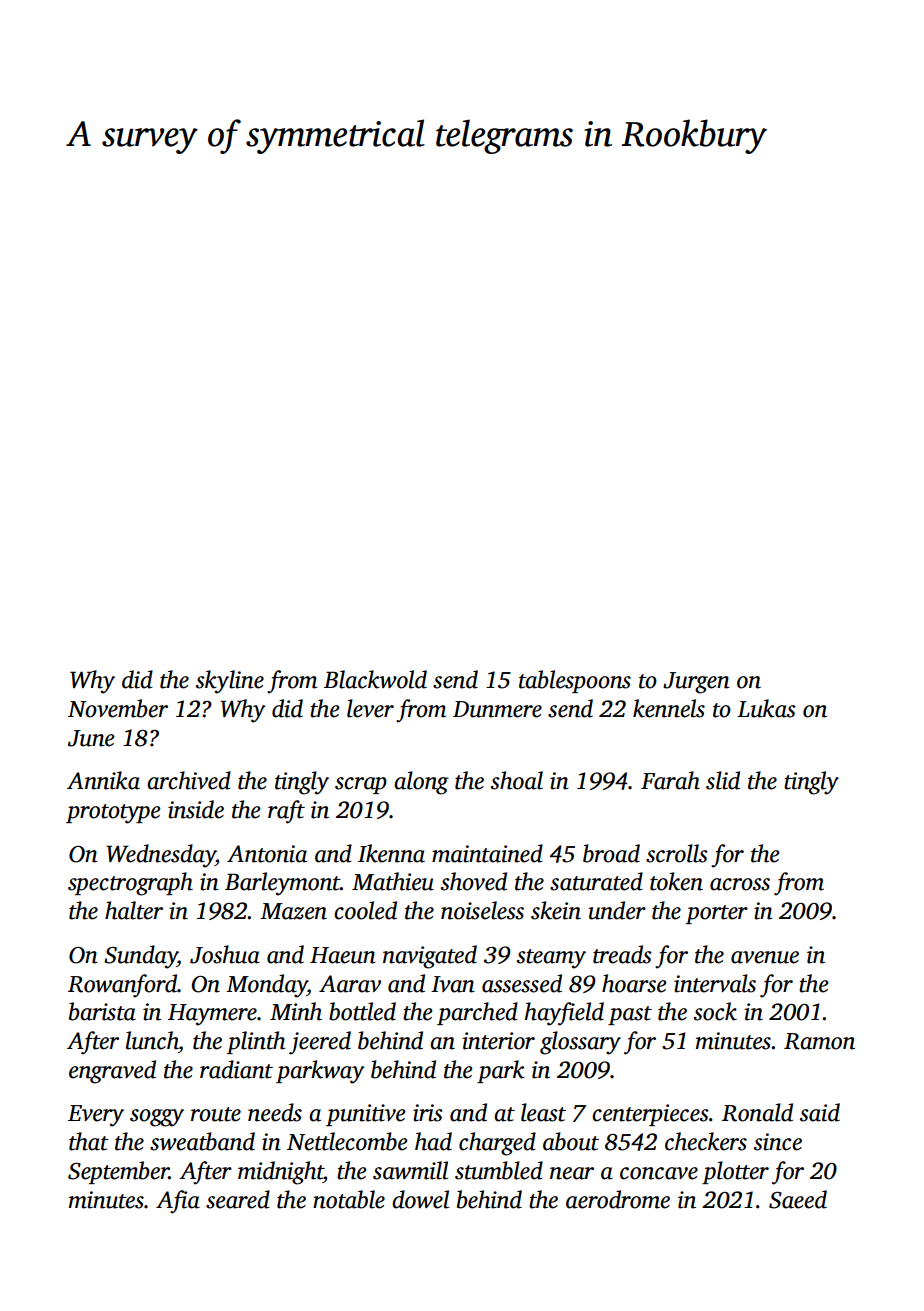 The height and width of the image is (1311, 924). Describe the element at coordinates (677, 853) in the image. I see `scrolls` at that location.
